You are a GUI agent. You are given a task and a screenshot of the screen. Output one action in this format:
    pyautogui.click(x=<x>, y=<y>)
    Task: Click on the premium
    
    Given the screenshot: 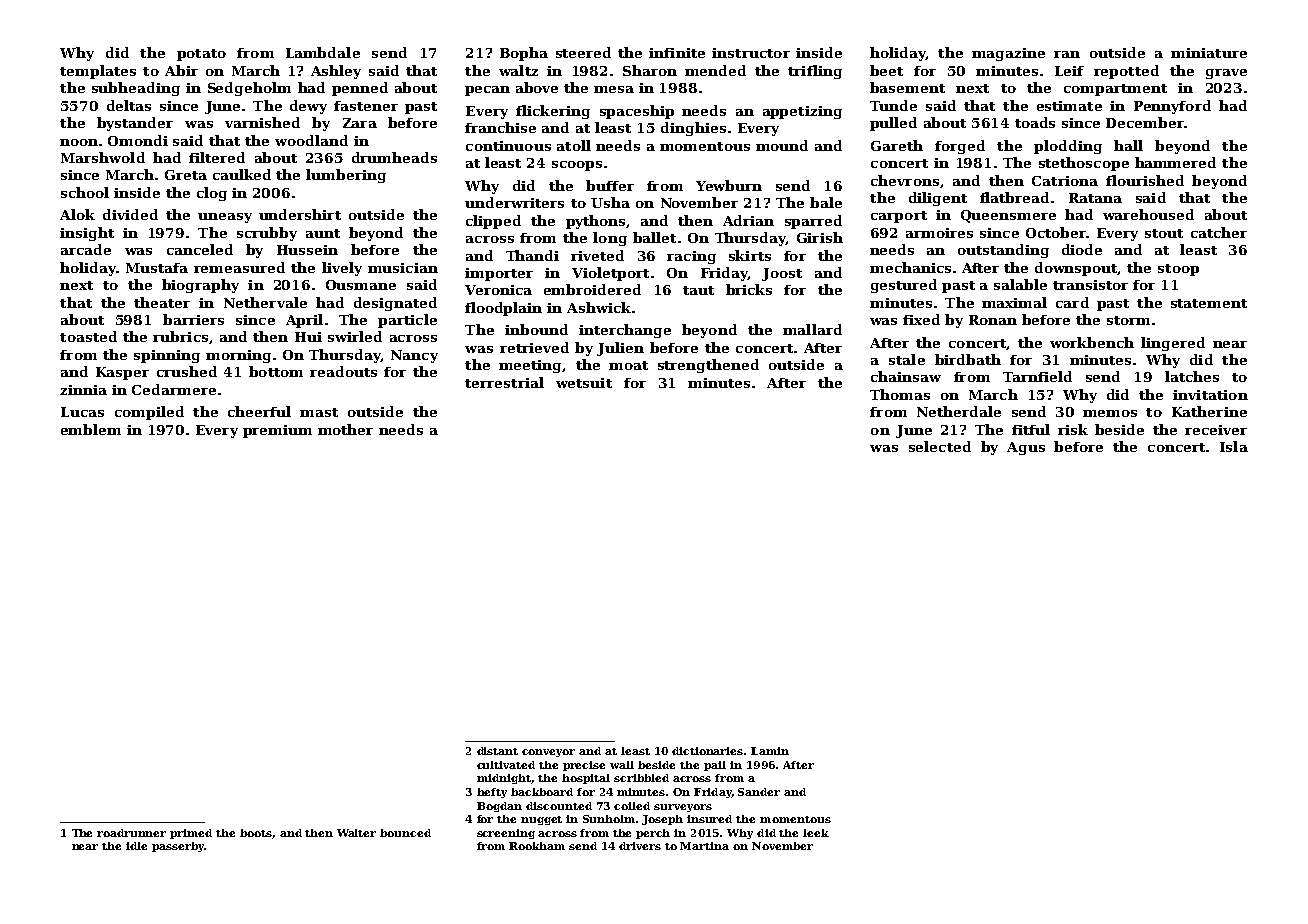 What is the action you would take?
    pyautogui.click(x=277, y=431)
